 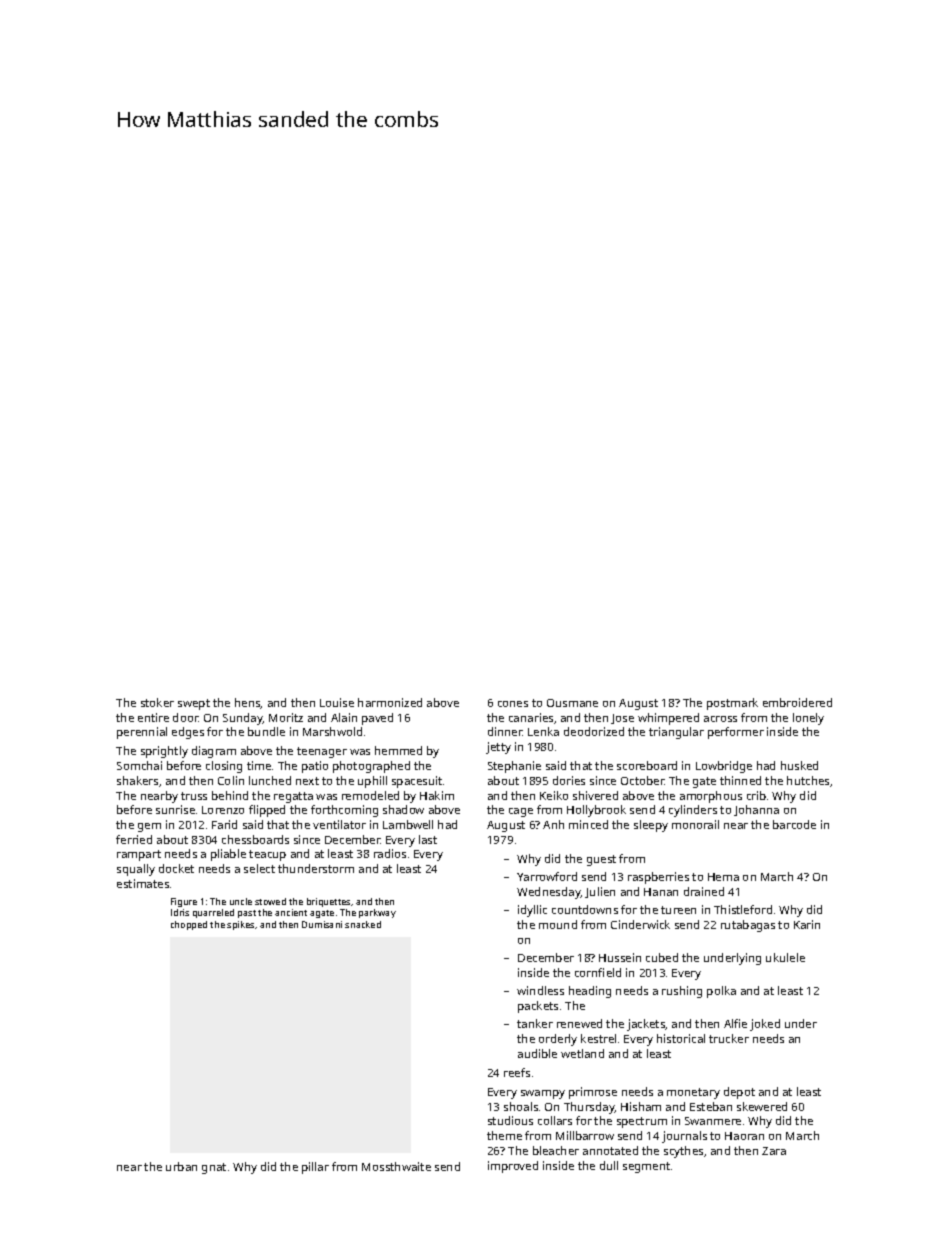 I want to click on reefs, so click(x=517, y=1072).
